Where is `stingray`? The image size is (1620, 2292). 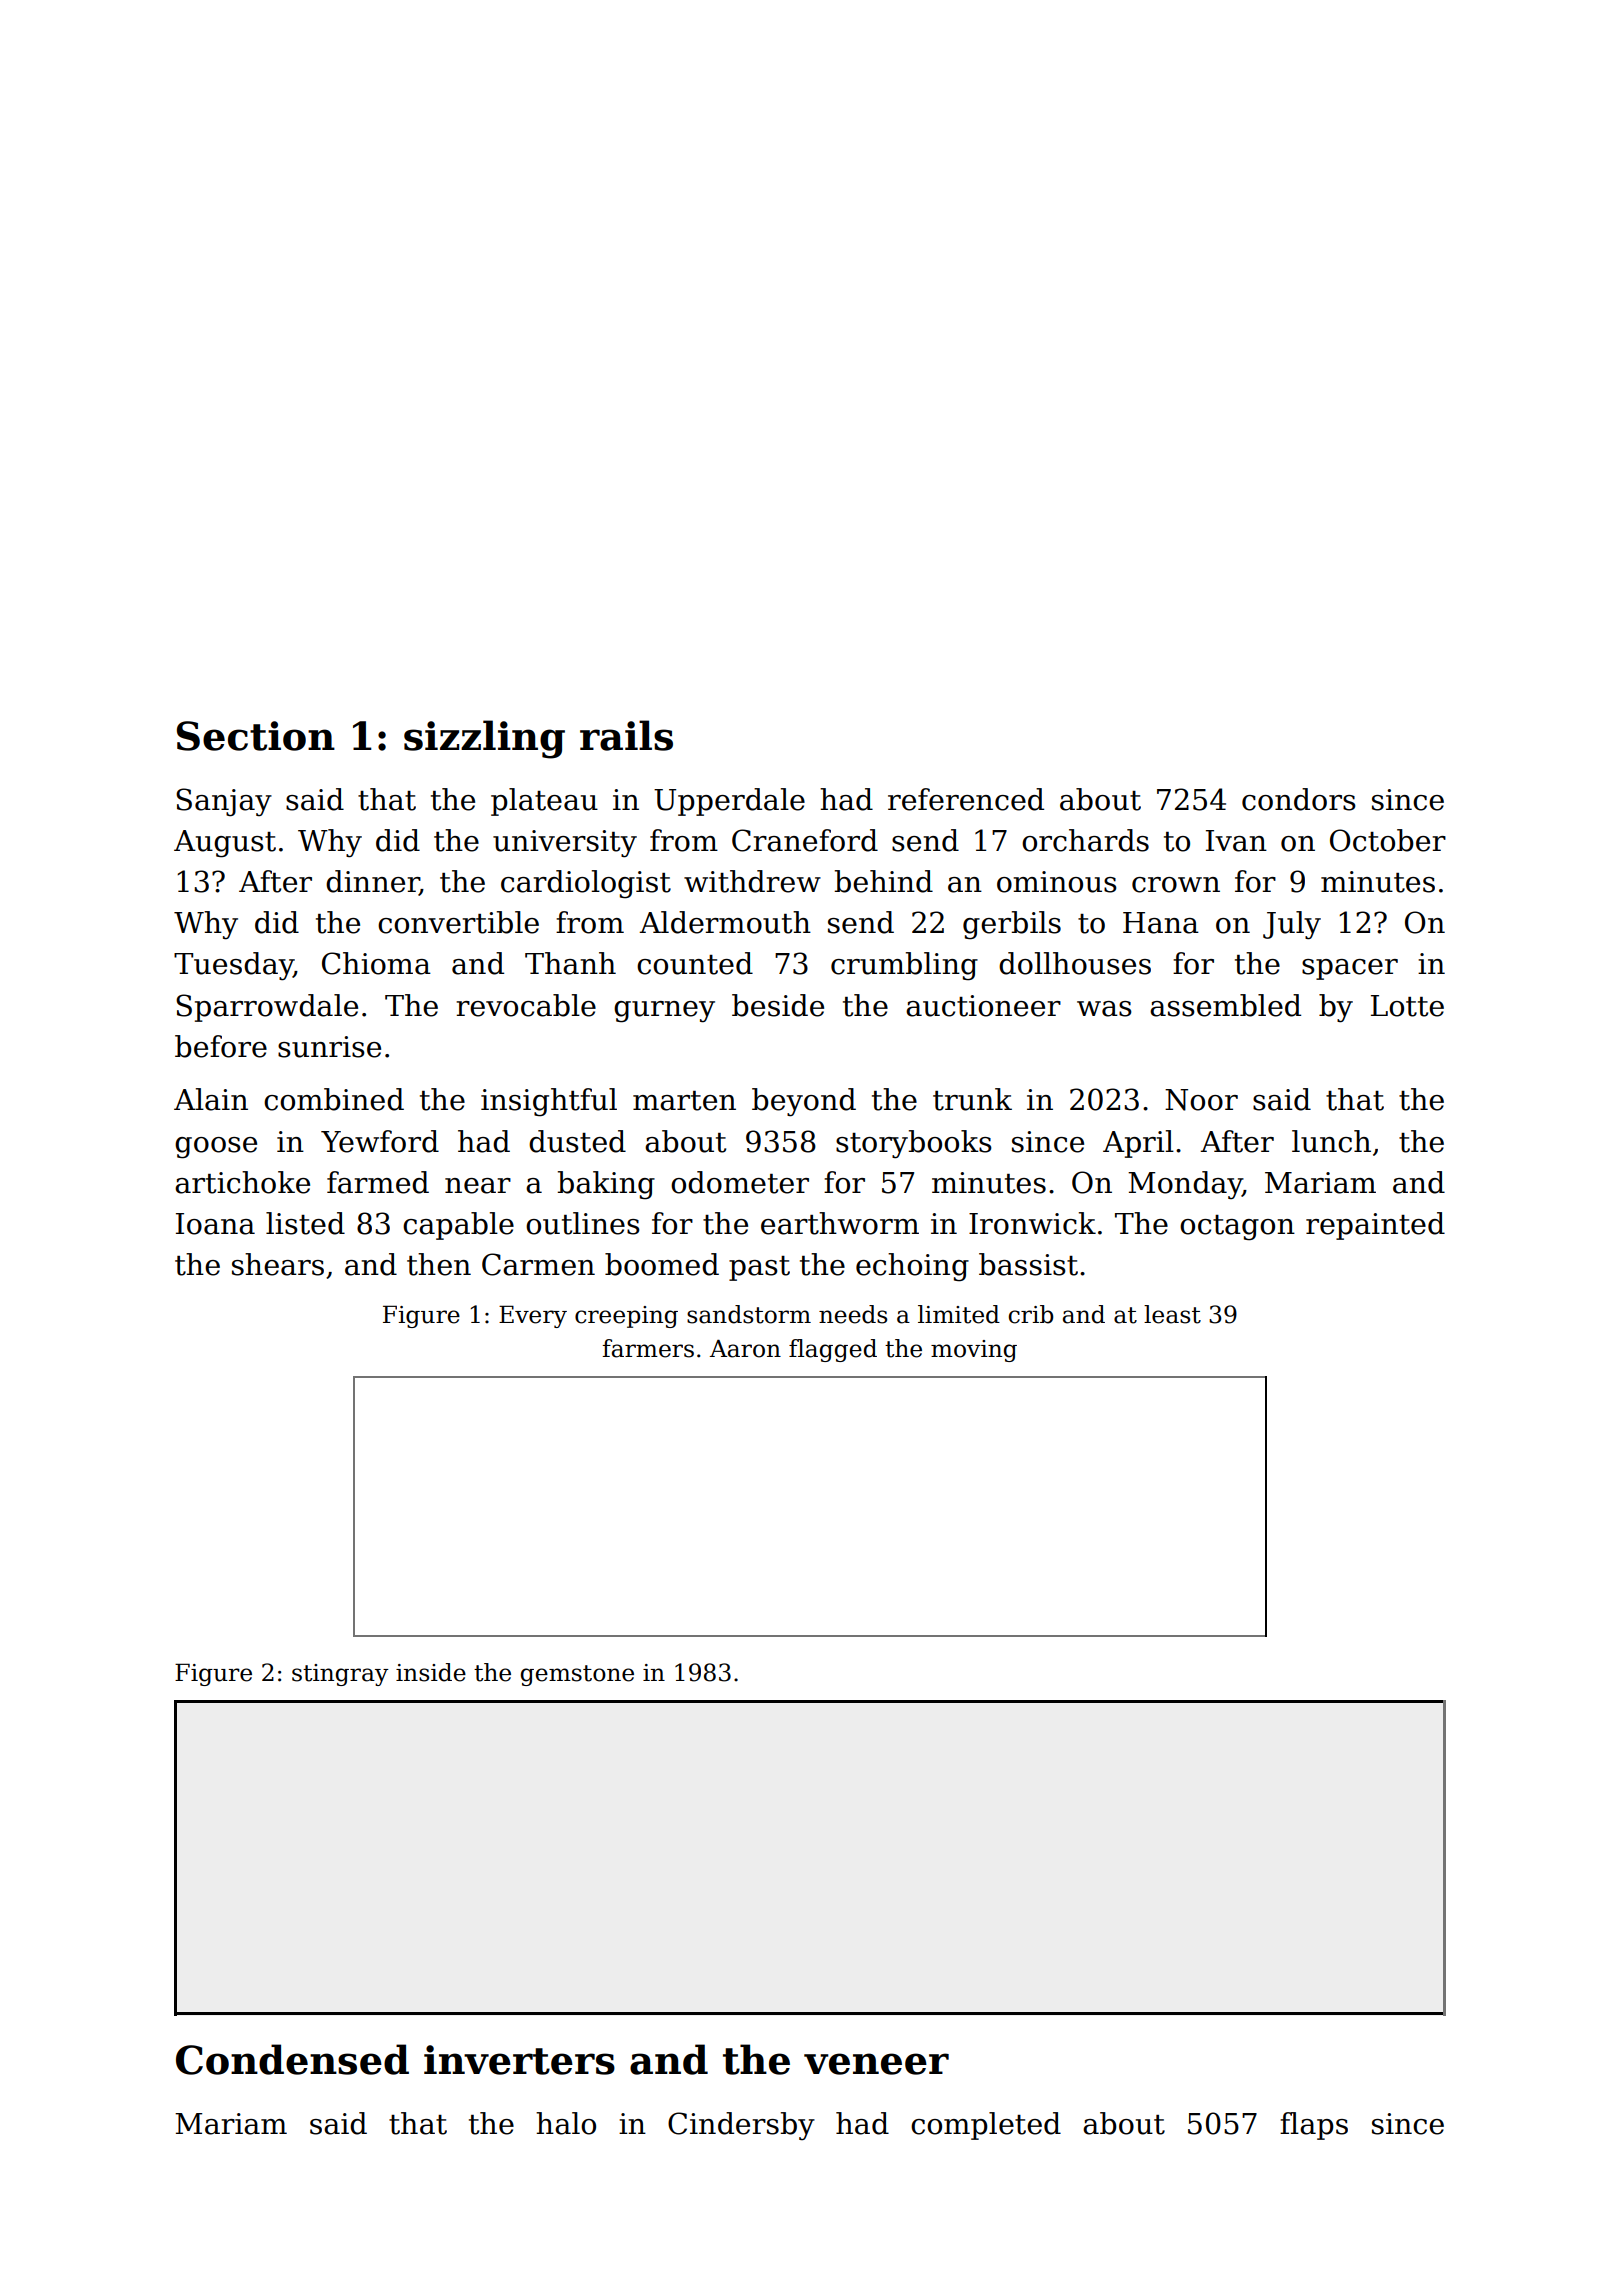
stingray is located at coordinates (340, 1675).
